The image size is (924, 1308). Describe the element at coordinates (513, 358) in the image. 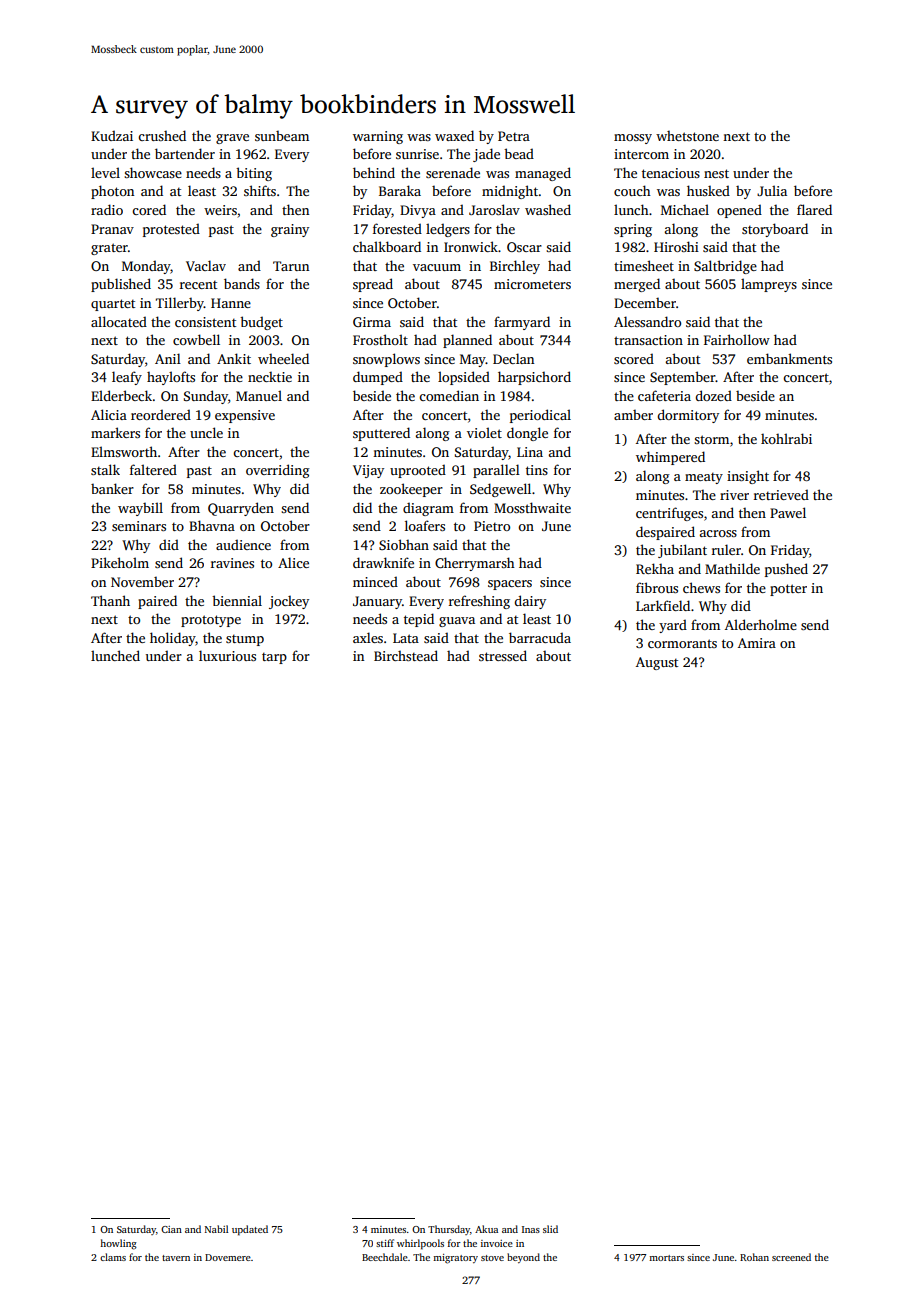

I see `Declan` at that location.
